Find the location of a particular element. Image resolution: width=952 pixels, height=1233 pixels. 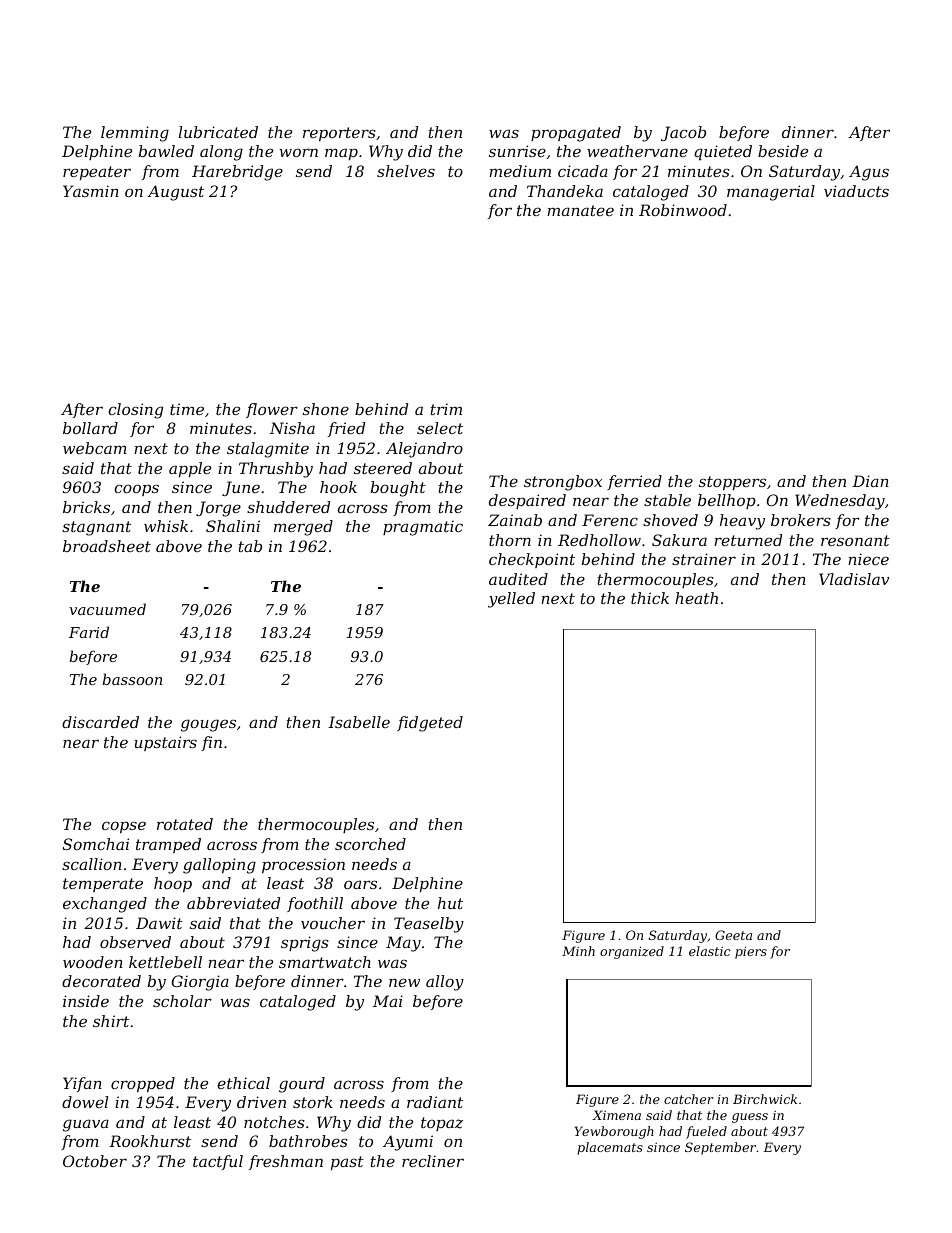

Agus is located at coordinates (869, 173).
